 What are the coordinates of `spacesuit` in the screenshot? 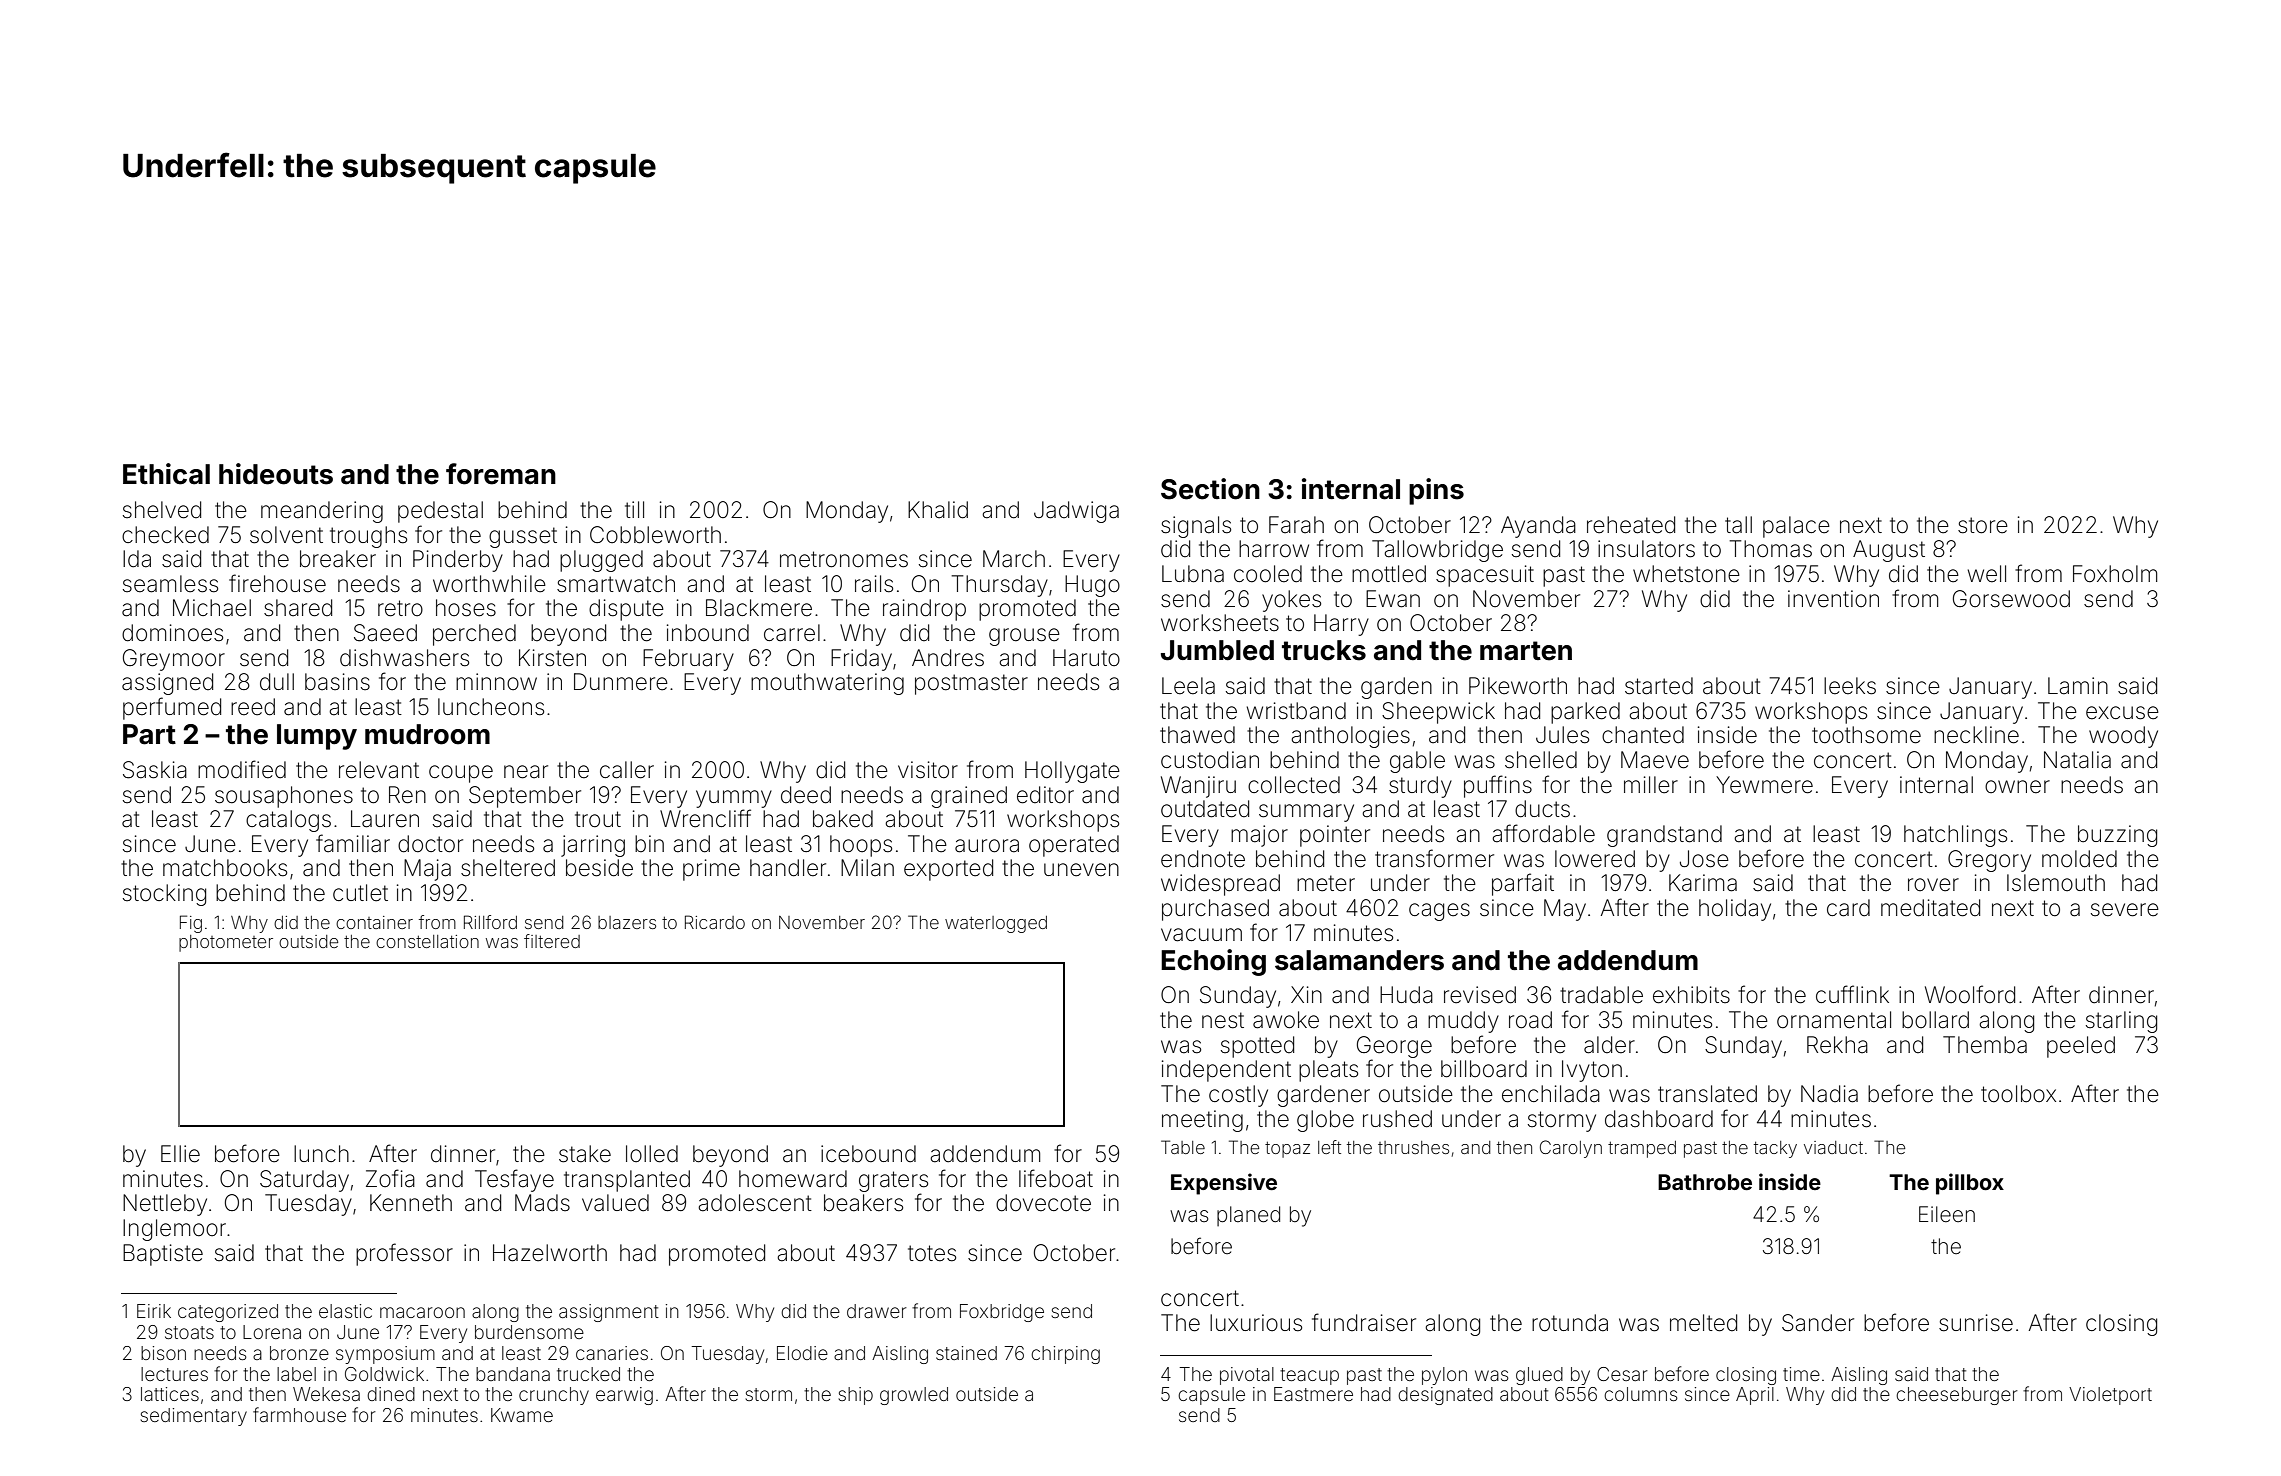 It's located at (1485, 576).
